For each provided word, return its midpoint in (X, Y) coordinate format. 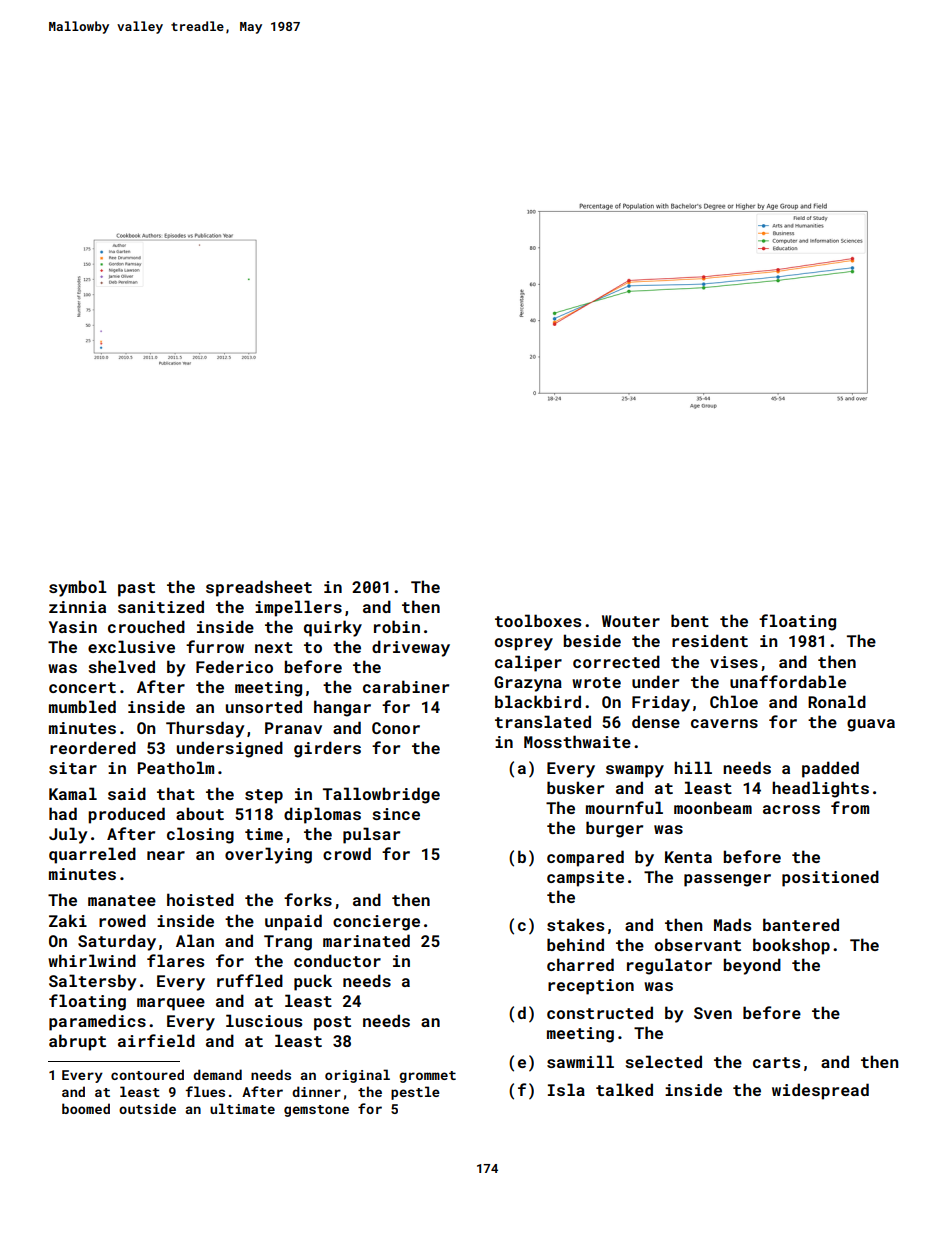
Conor (396, 728)
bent (690, 620)
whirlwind (92, 960)
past (136, 589)
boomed (86, 1108)
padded (830, 769)
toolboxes (538, 620)
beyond (752, 966)
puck (313, 982)
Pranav (293, 728)
